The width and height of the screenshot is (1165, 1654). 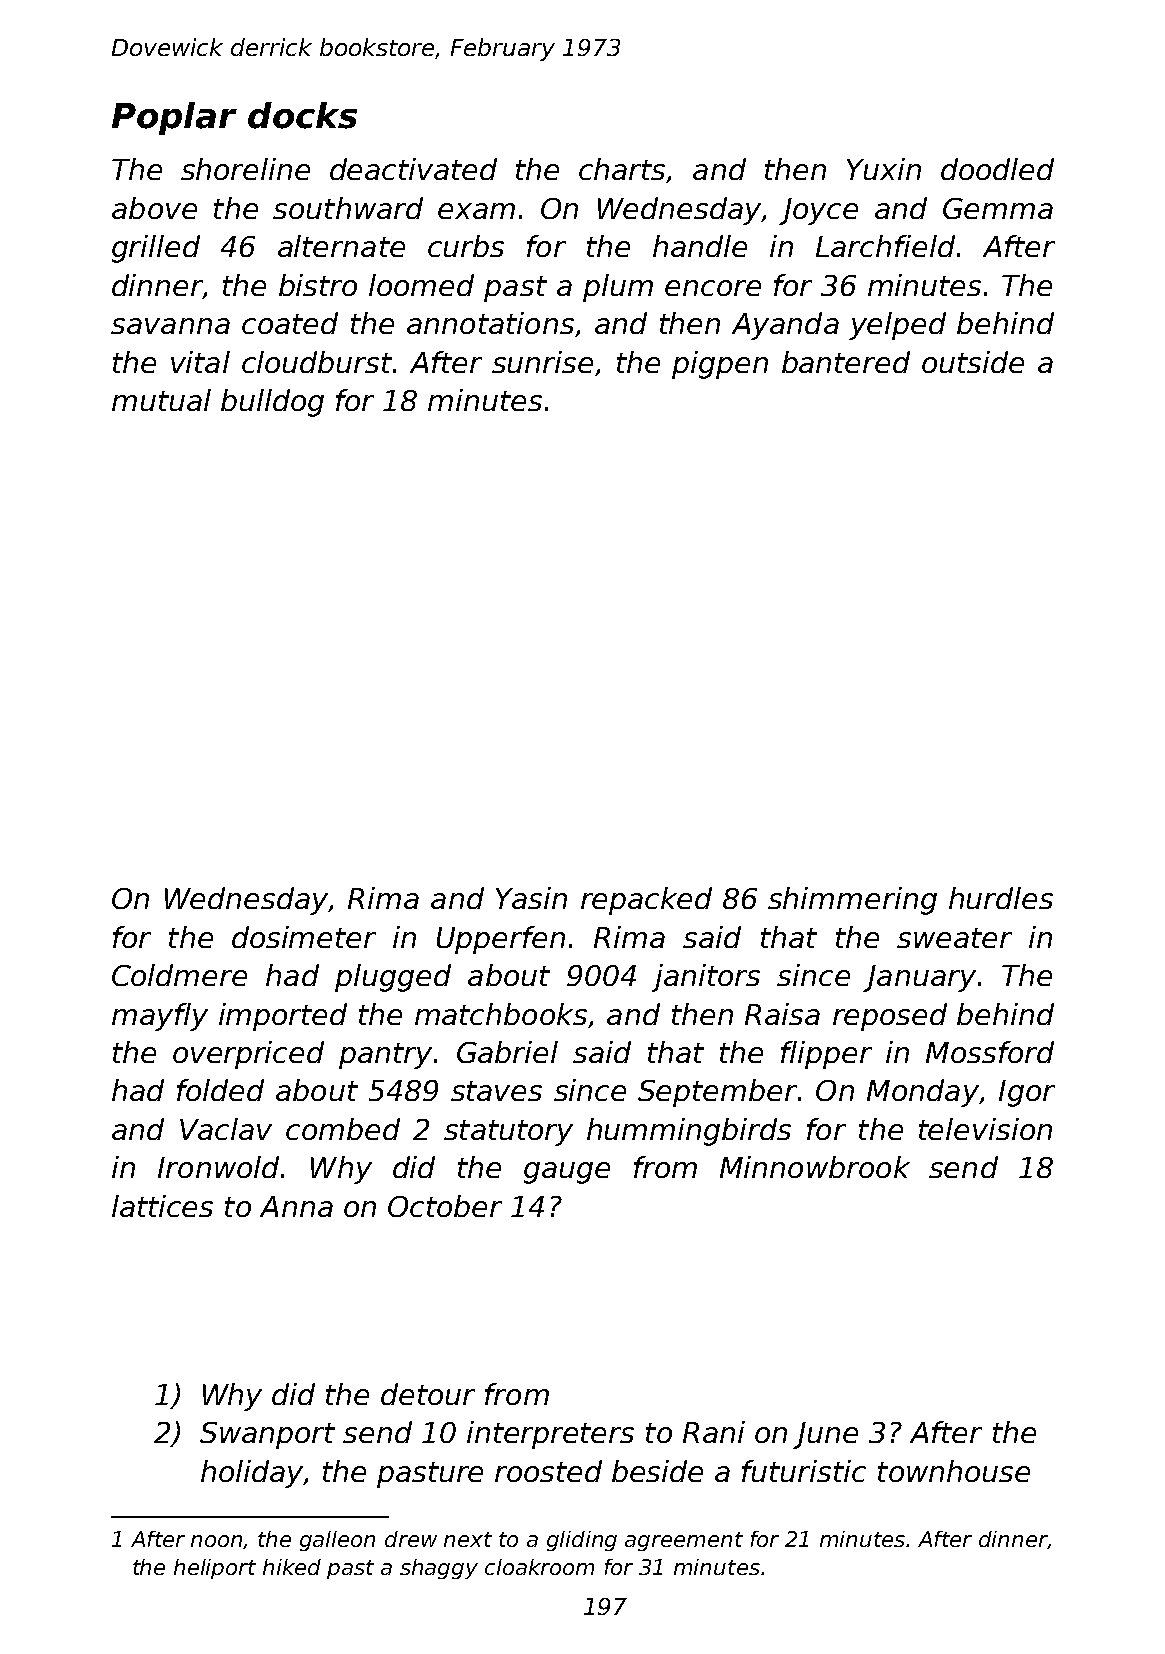 What do you see at coordinates (179, 975) in the screenshot?
I see `Coldmere` at bounding box center [179, 975].
